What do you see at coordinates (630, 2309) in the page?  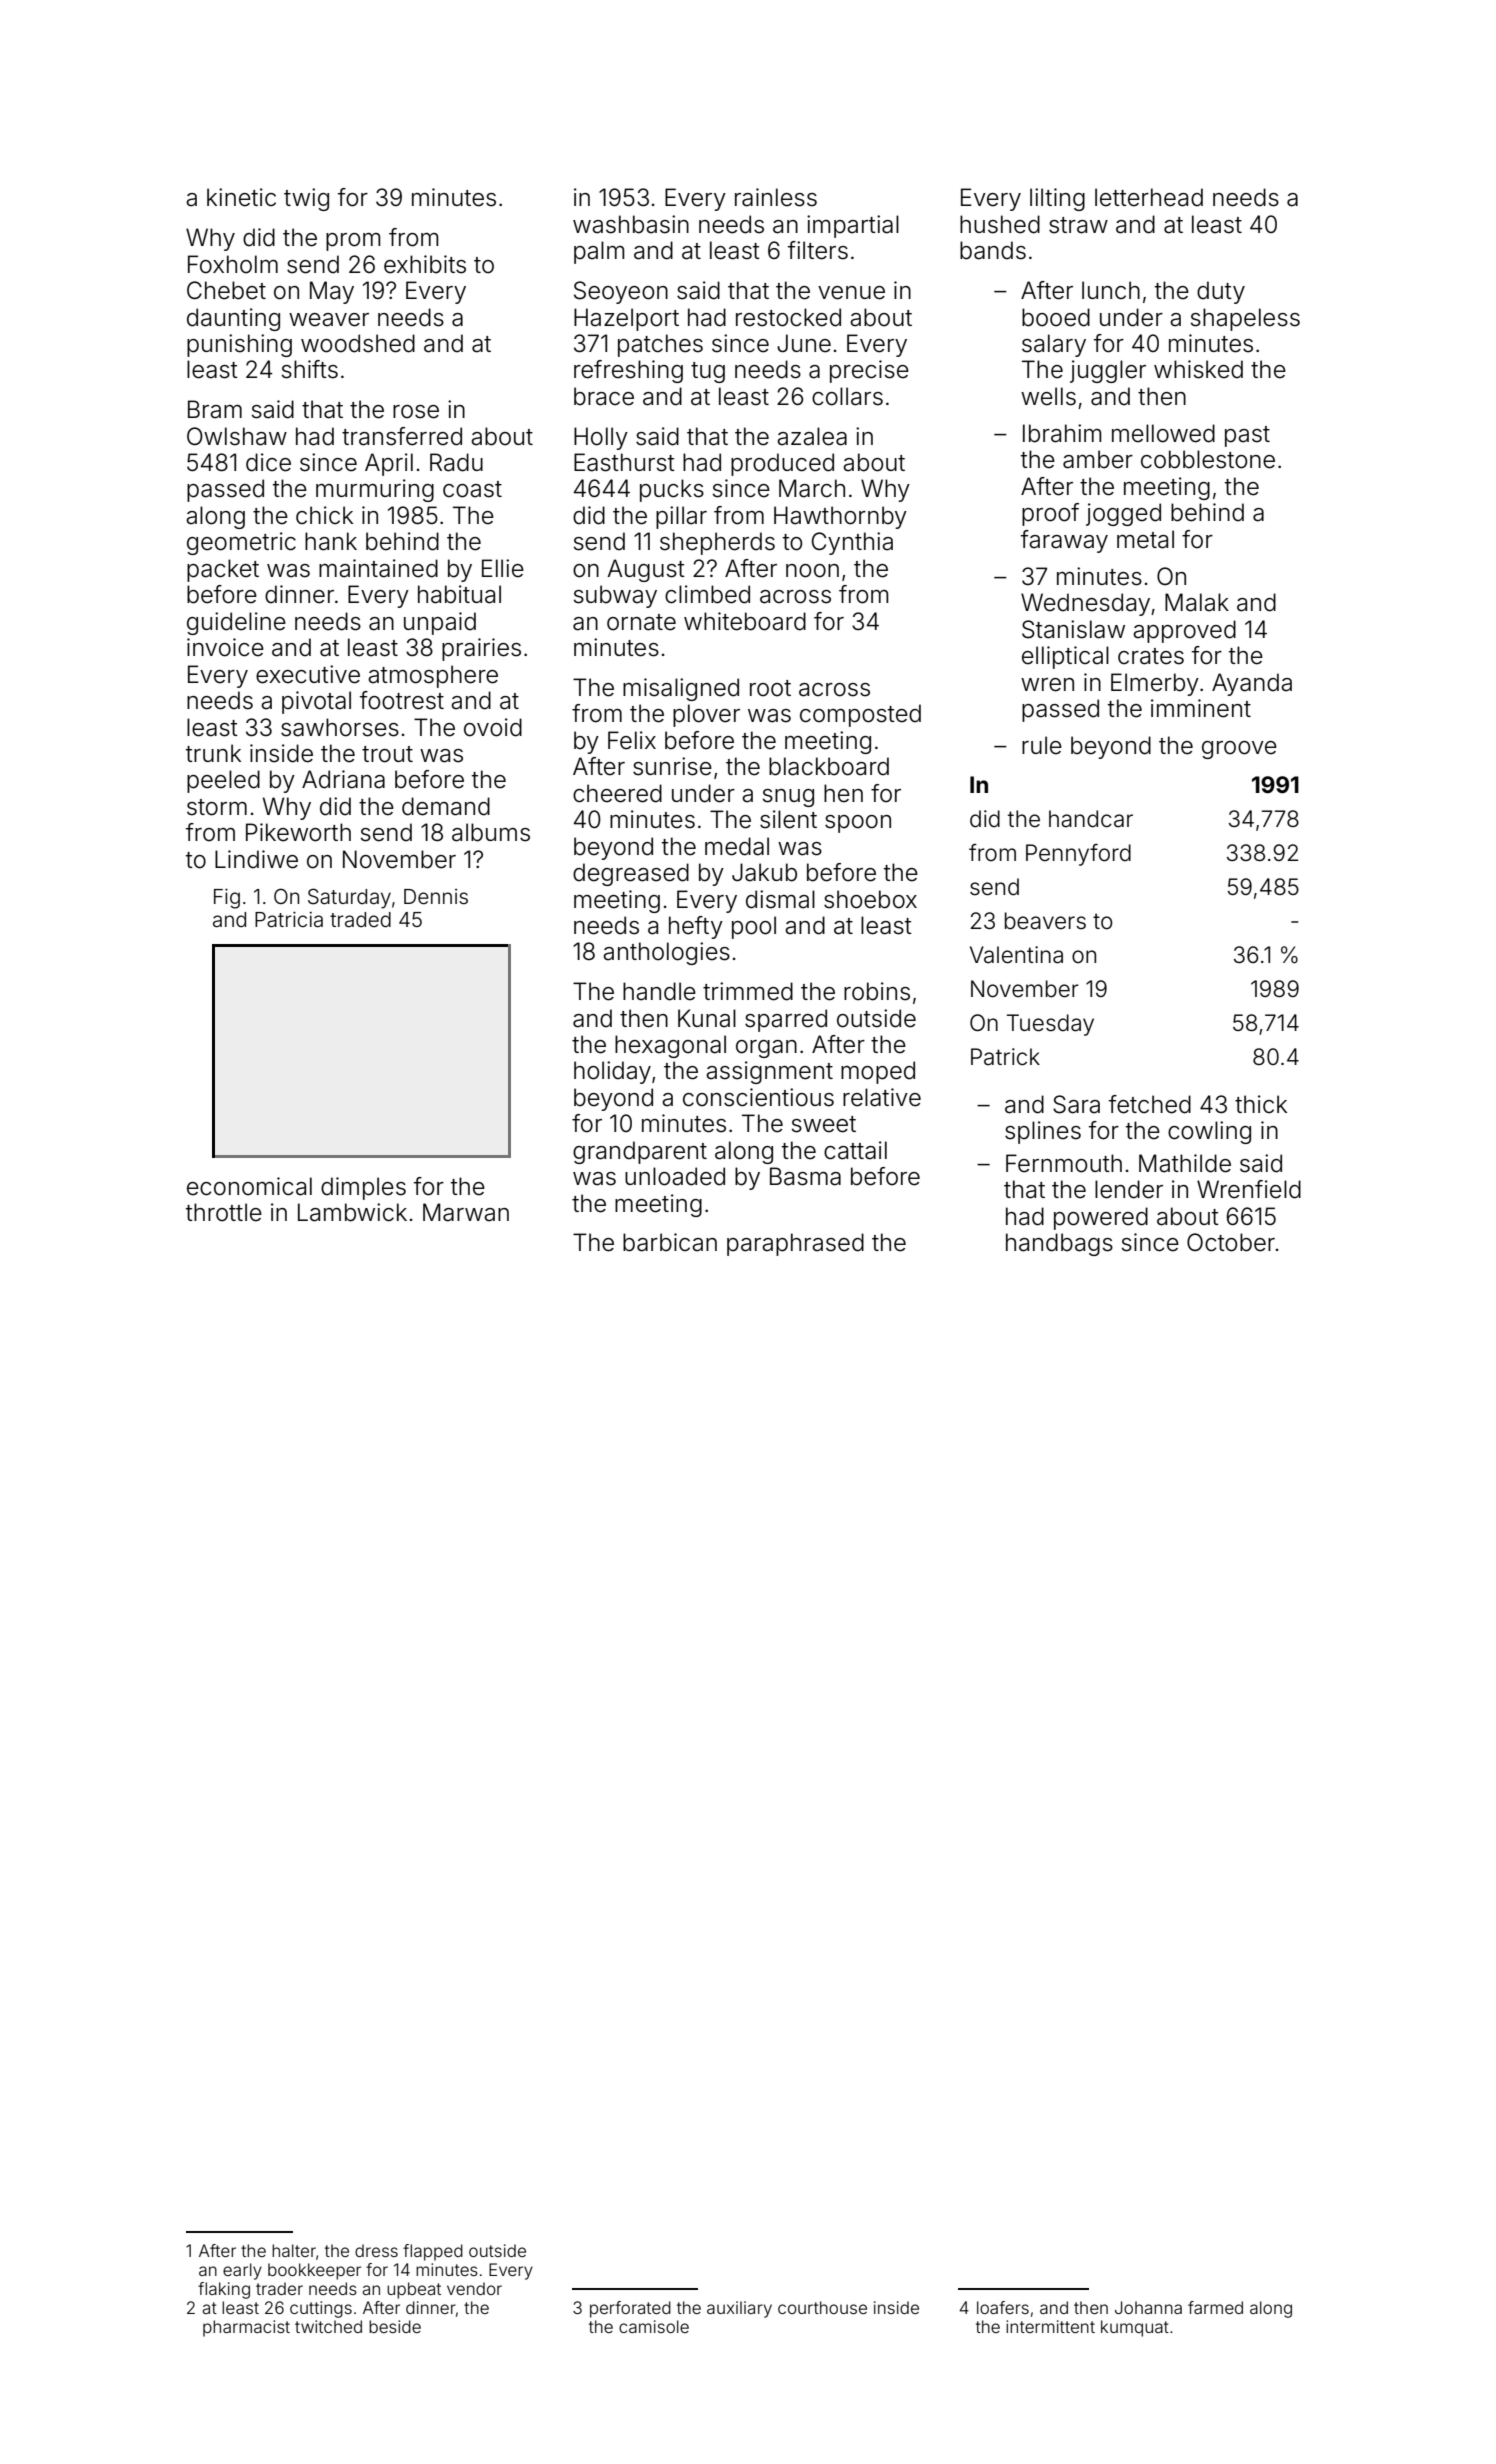 I see `perforated` at bounding box center [630, 2309].
